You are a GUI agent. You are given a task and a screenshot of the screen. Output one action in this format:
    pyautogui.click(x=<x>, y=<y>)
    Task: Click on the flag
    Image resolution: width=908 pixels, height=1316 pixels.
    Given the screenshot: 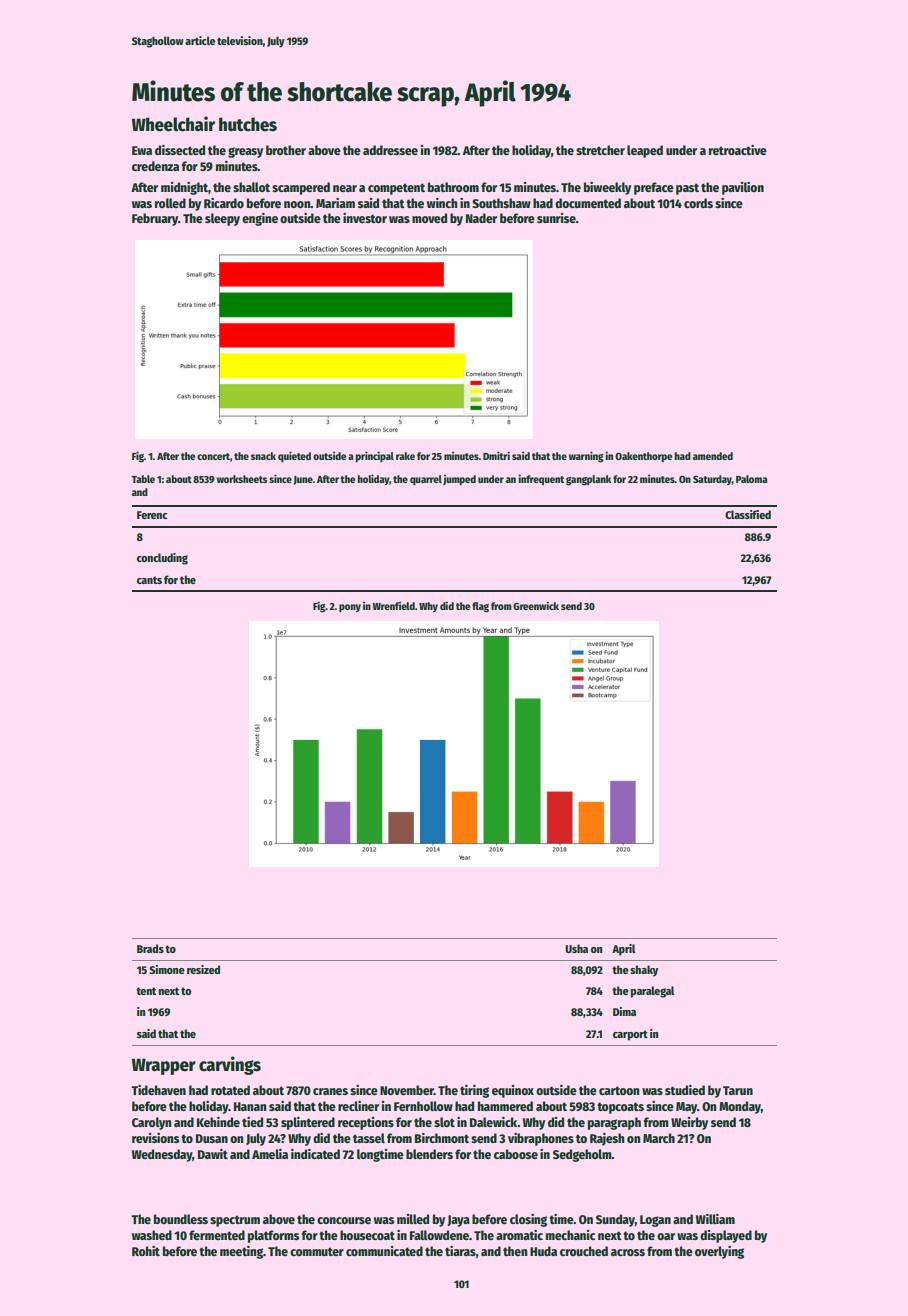 What is the action you would take?
    pyautogui.click(x=480, y=607)
